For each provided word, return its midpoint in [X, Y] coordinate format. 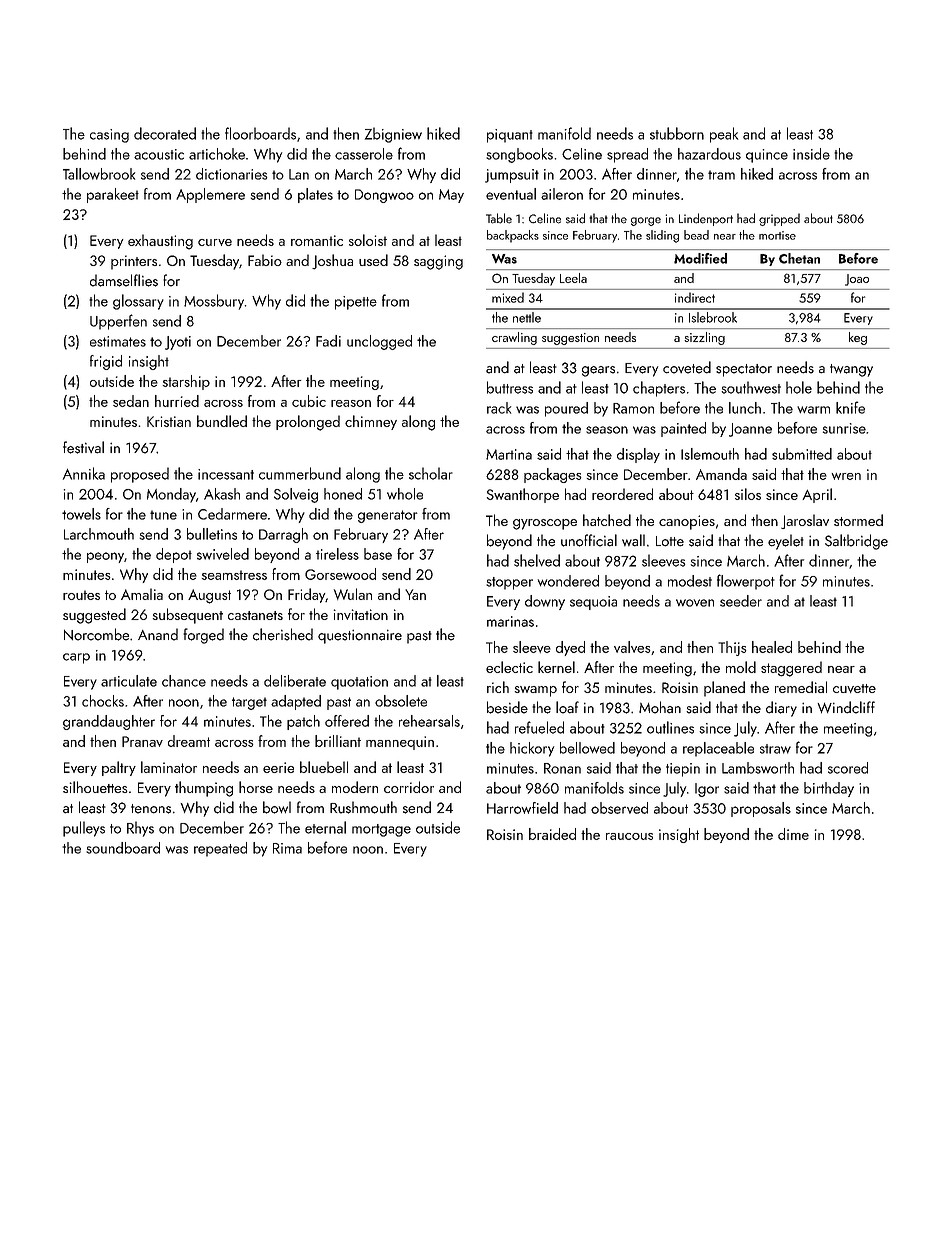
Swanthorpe [522, 495]
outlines [670, 727]
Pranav [142, 741]
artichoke [217, 154]
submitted [802, 454]
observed [619, 808]
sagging [438, 262]
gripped [779, 219]
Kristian [169, 421]
